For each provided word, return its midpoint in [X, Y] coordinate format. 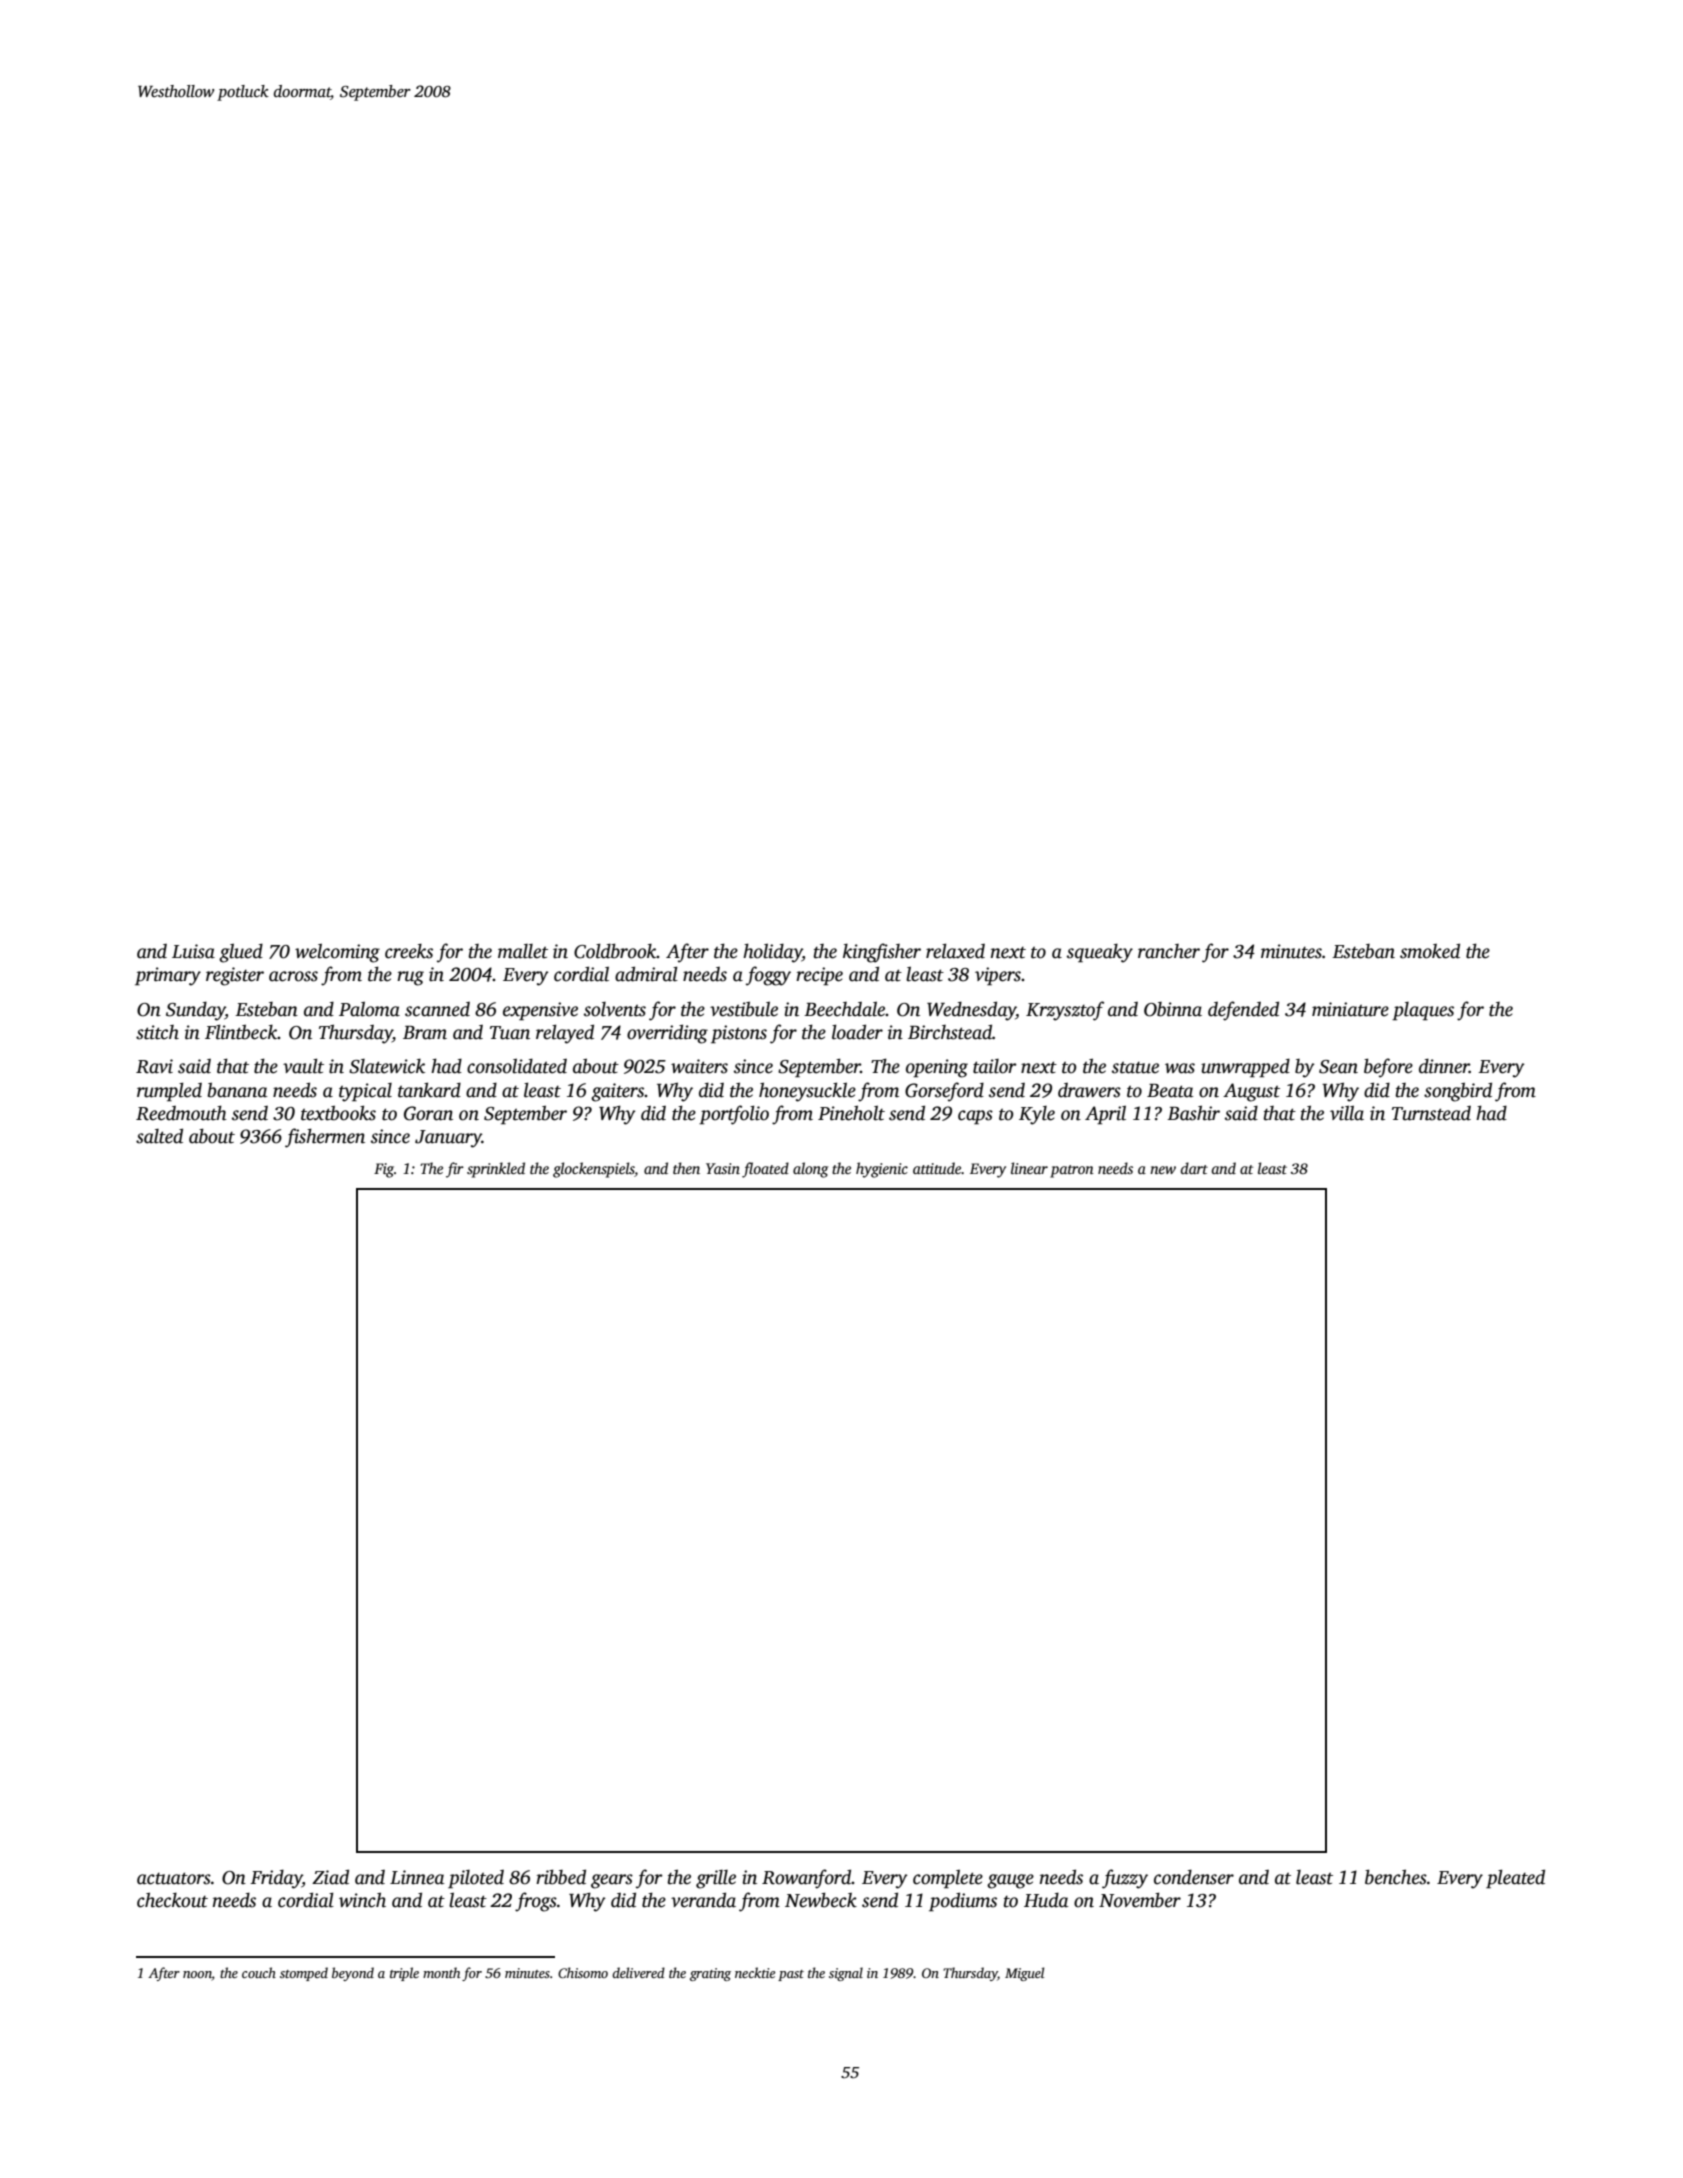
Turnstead [1431, 1113]
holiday [772, 953]
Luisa [193, 951]
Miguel [1024, 1974]
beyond [353, 1974]
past [791, 1975]
